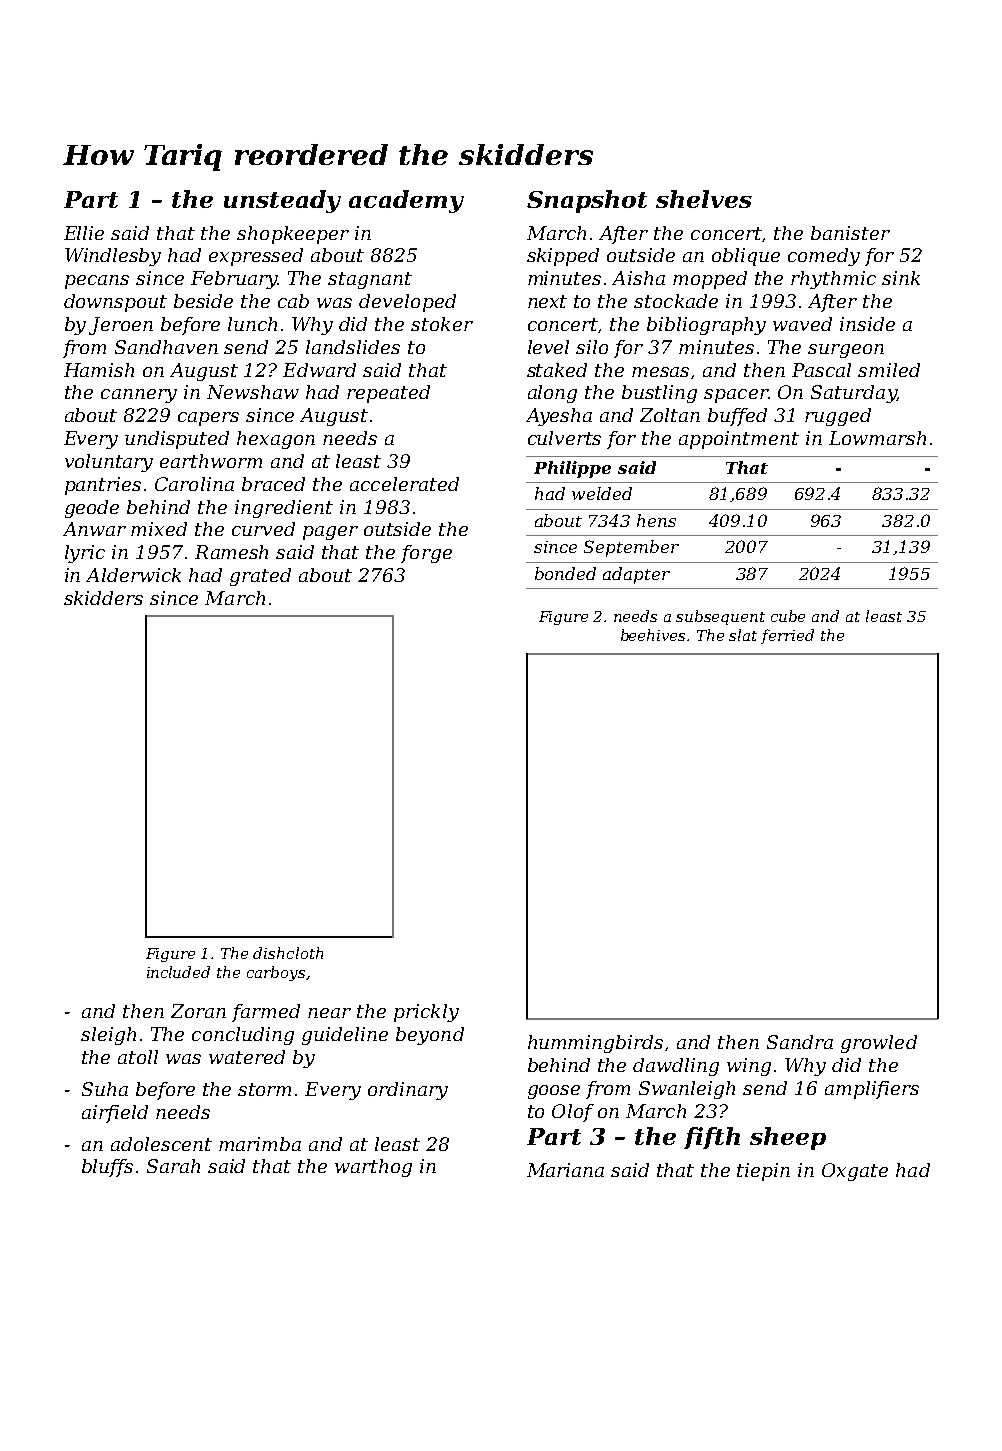  What do you see at coordinates (901, 278) in the screenshot?
I see `sink` at bounding box center [901, 278].
